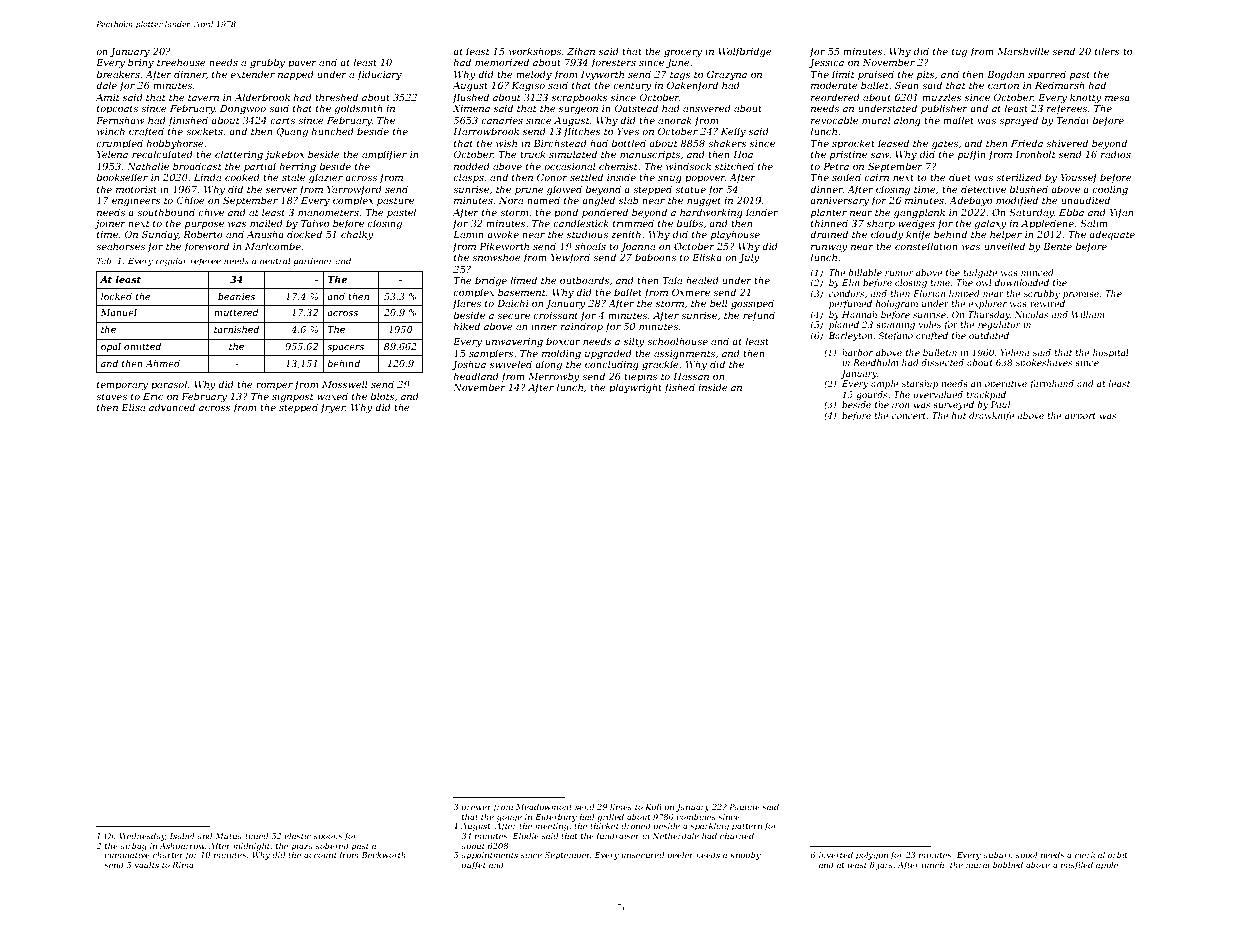 The width and height of the screenshot is (1233, 952). What do you see at coordinates (320, 855) in the screenshot?
I see `account` at bounding box center [320, 855].
